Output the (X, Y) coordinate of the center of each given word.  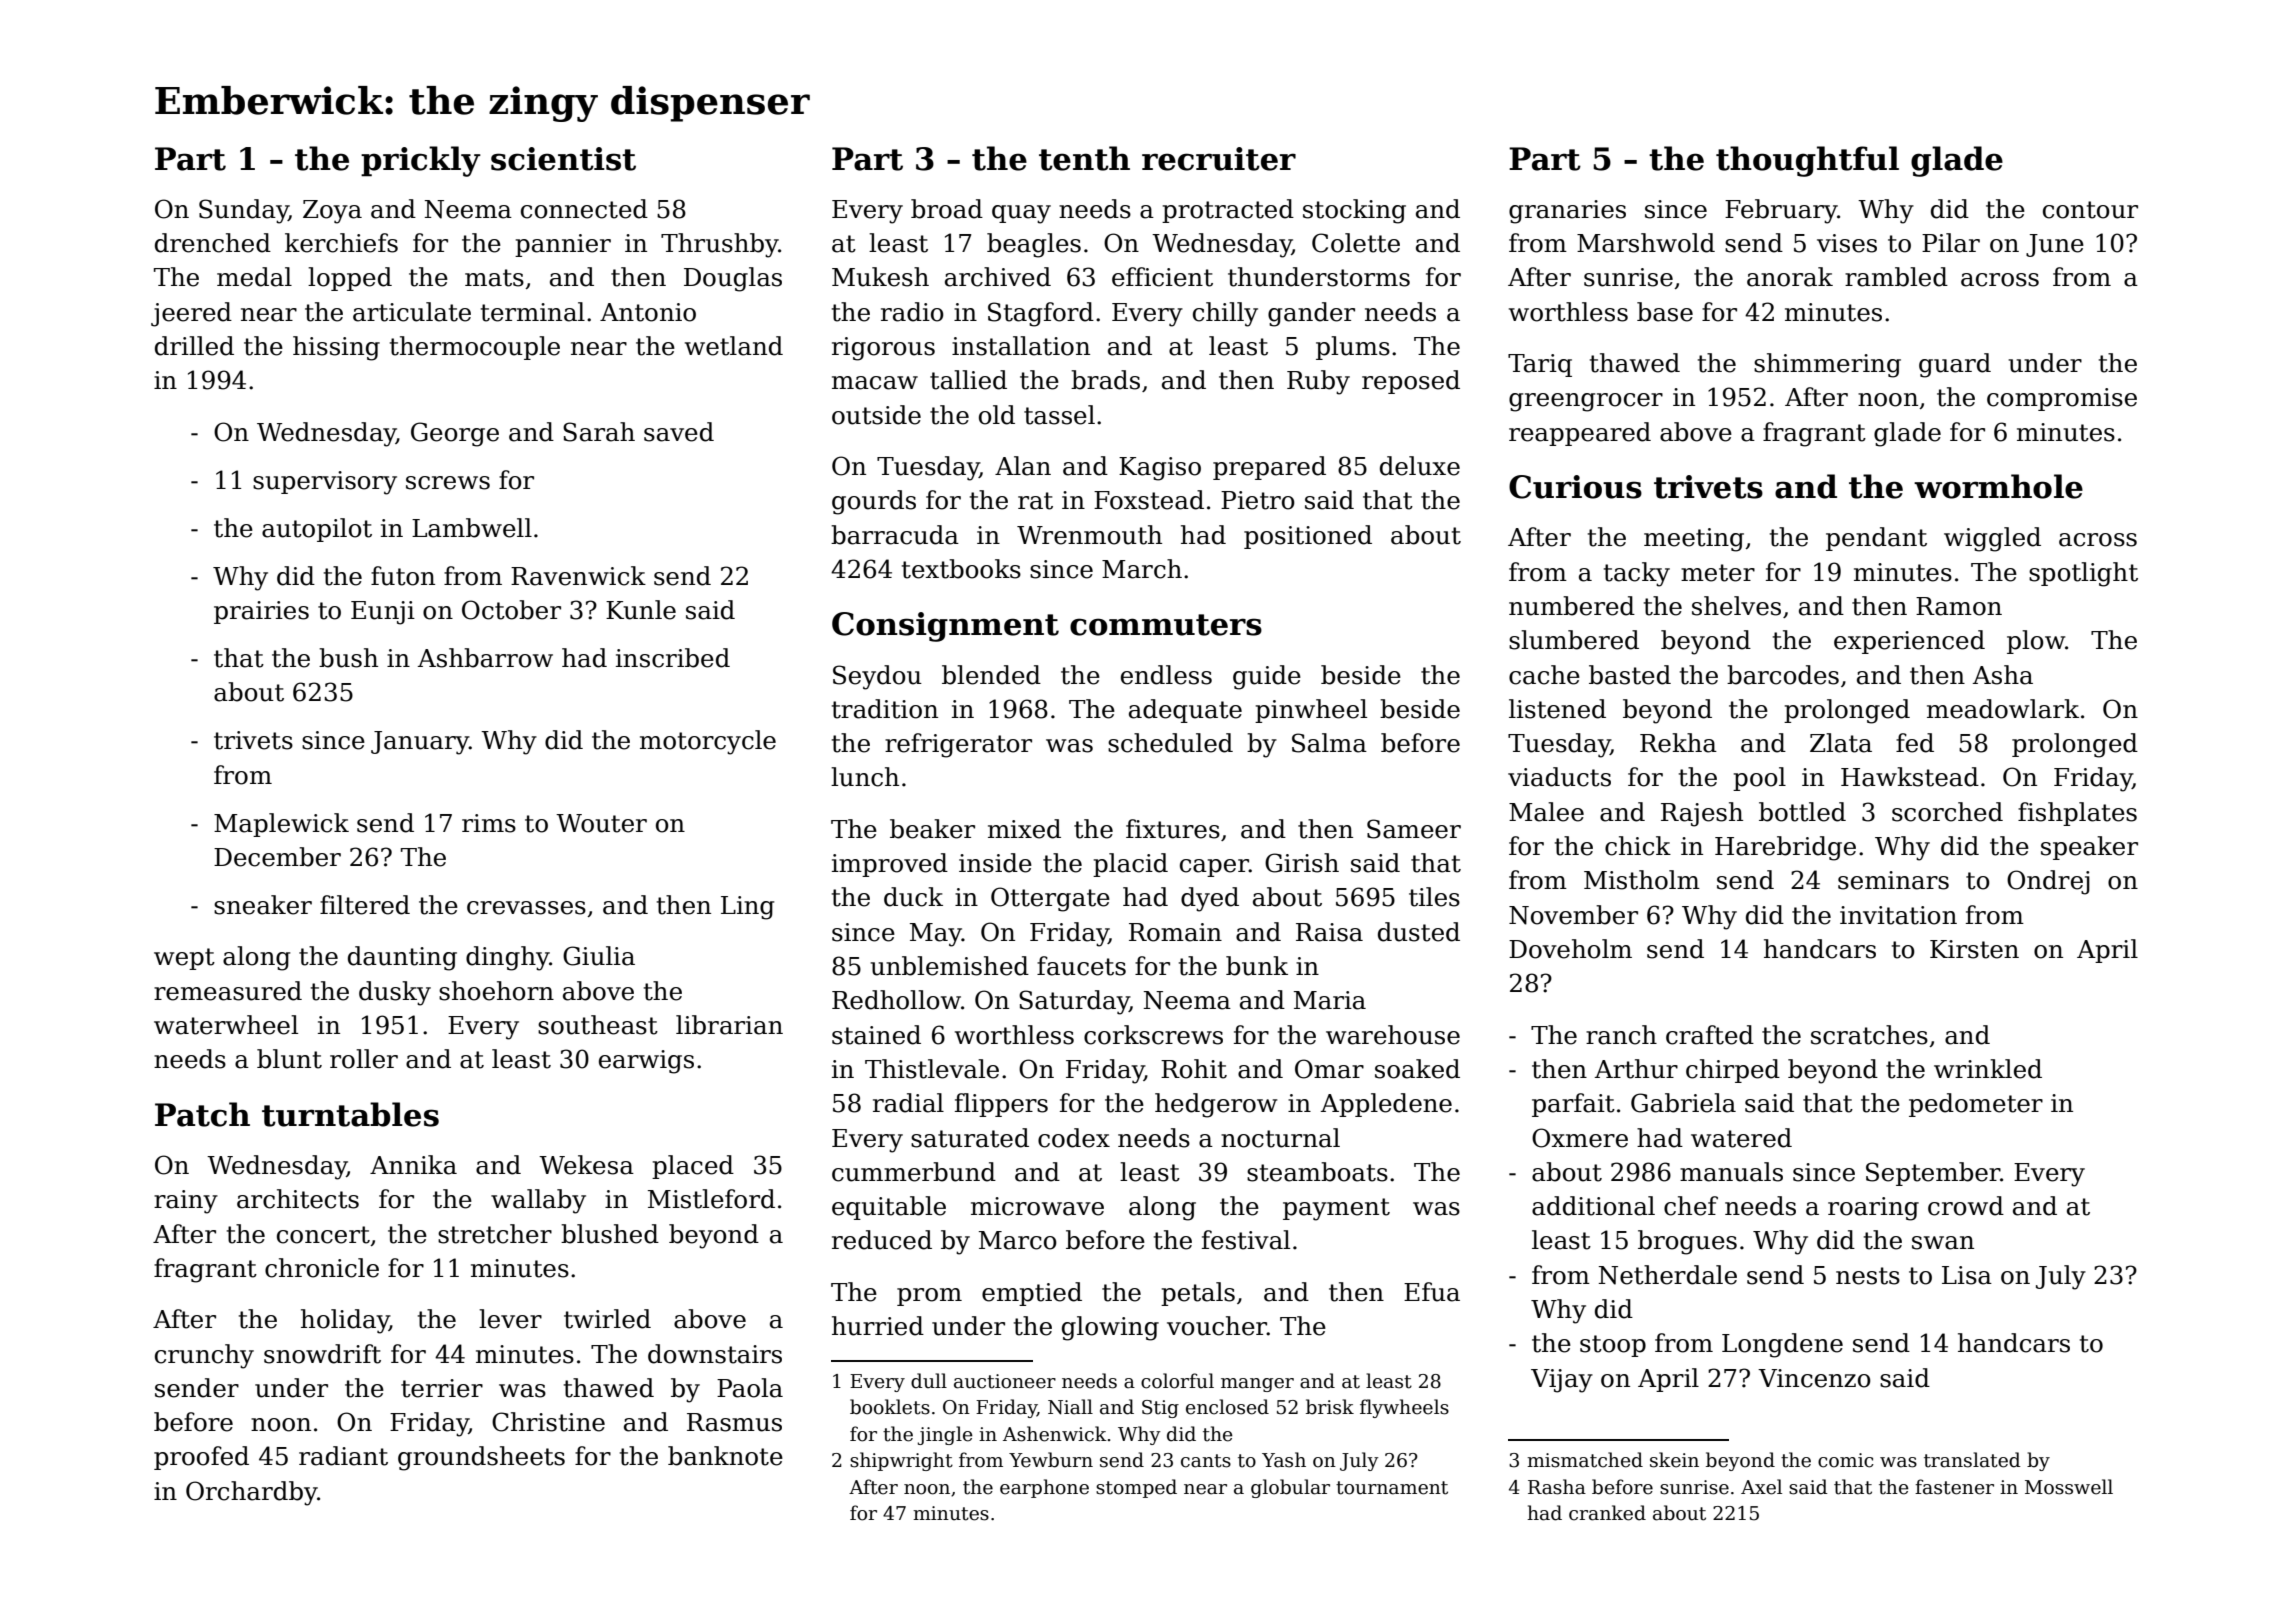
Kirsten (1974, 949)
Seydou (877, 677)
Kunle (641, 610)
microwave (1037, 1206)
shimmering (1827, 365)
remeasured (228, 991)
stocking (1354, 211)
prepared (1269, 468)
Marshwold (1646, 243)
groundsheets (481, 1458)
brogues (1687, 1242)
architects (298, 1199)
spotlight (2083, 574)
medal (254, 277)
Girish (1302, 863)
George (455, 434)
